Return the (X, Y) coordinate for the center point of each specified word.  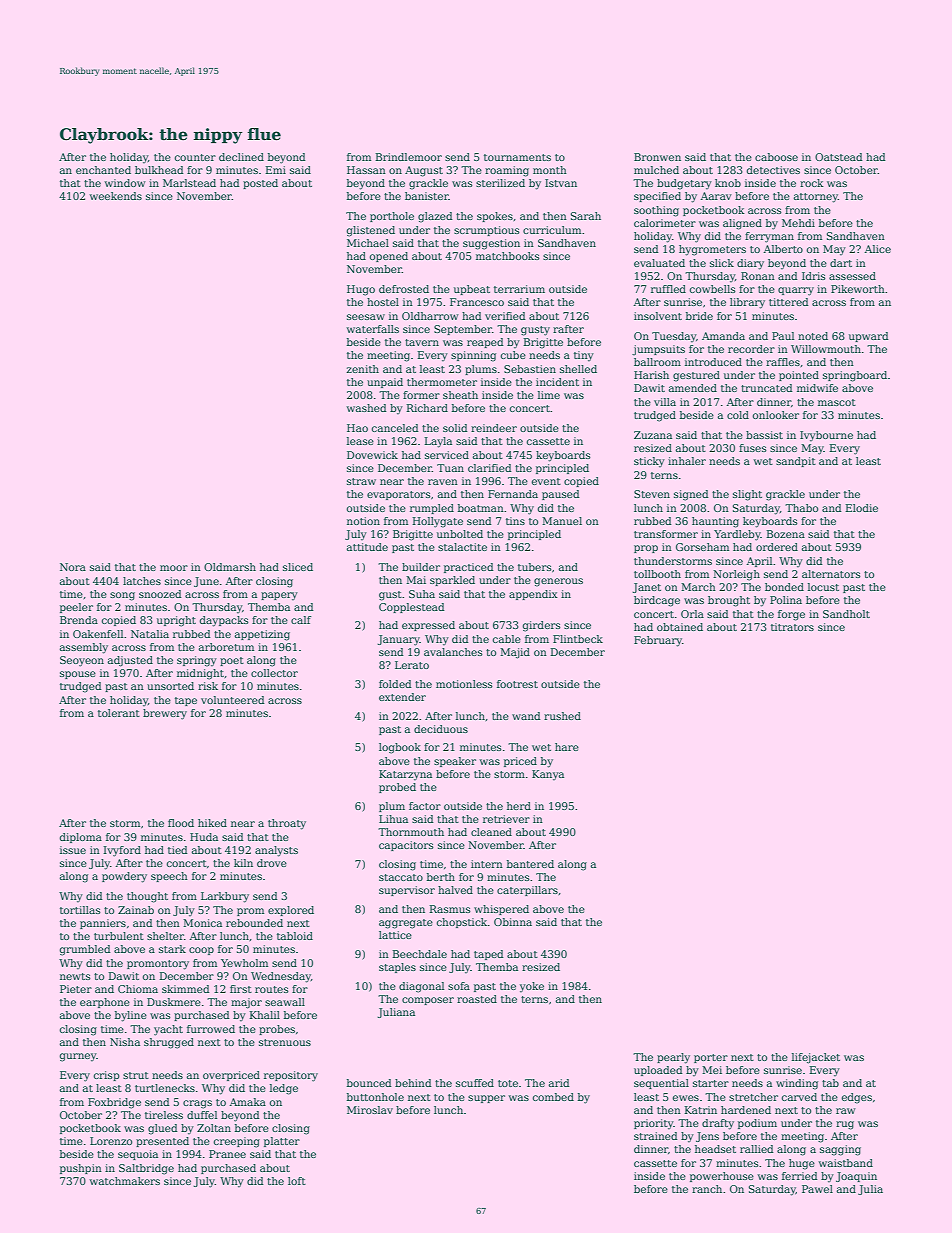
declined (241, 157)
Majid (515, 653)
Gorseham (702, 547)
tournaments (517, 157)
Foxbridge (114, 1103)
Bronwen (657, 157)
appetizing (262, 635)
